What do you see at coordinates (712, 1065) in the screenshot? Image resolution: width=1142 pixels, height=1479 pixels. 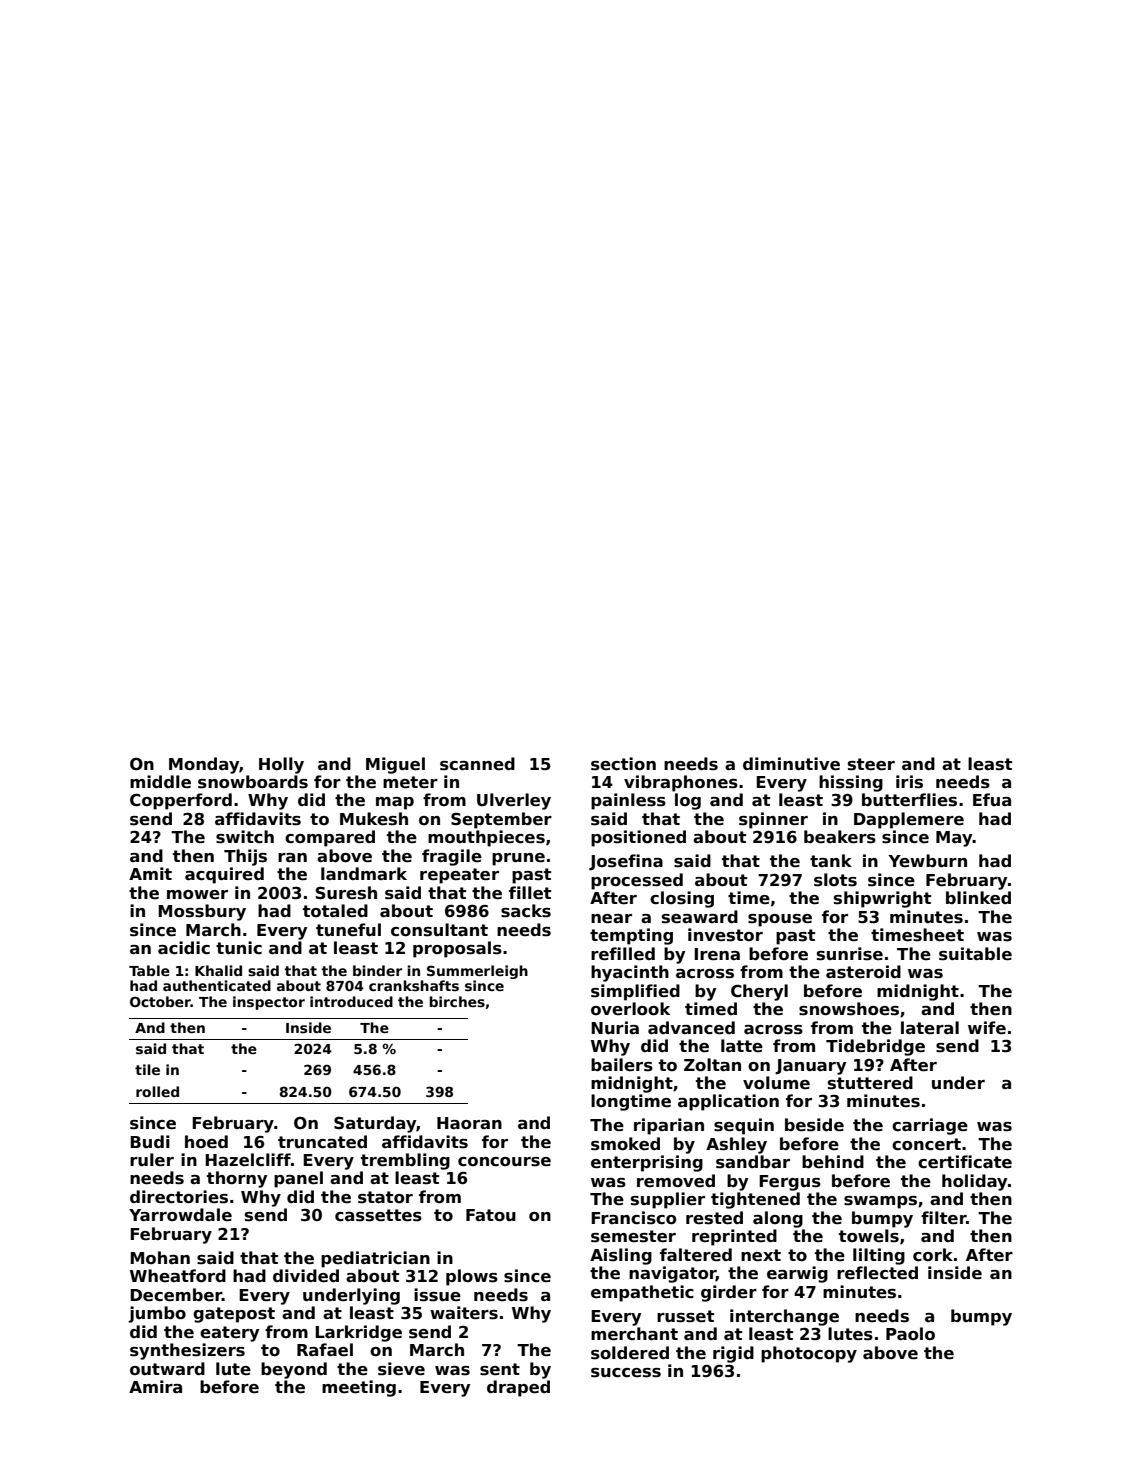 I see `Zoltan` at bounding box center [712, 1065].
